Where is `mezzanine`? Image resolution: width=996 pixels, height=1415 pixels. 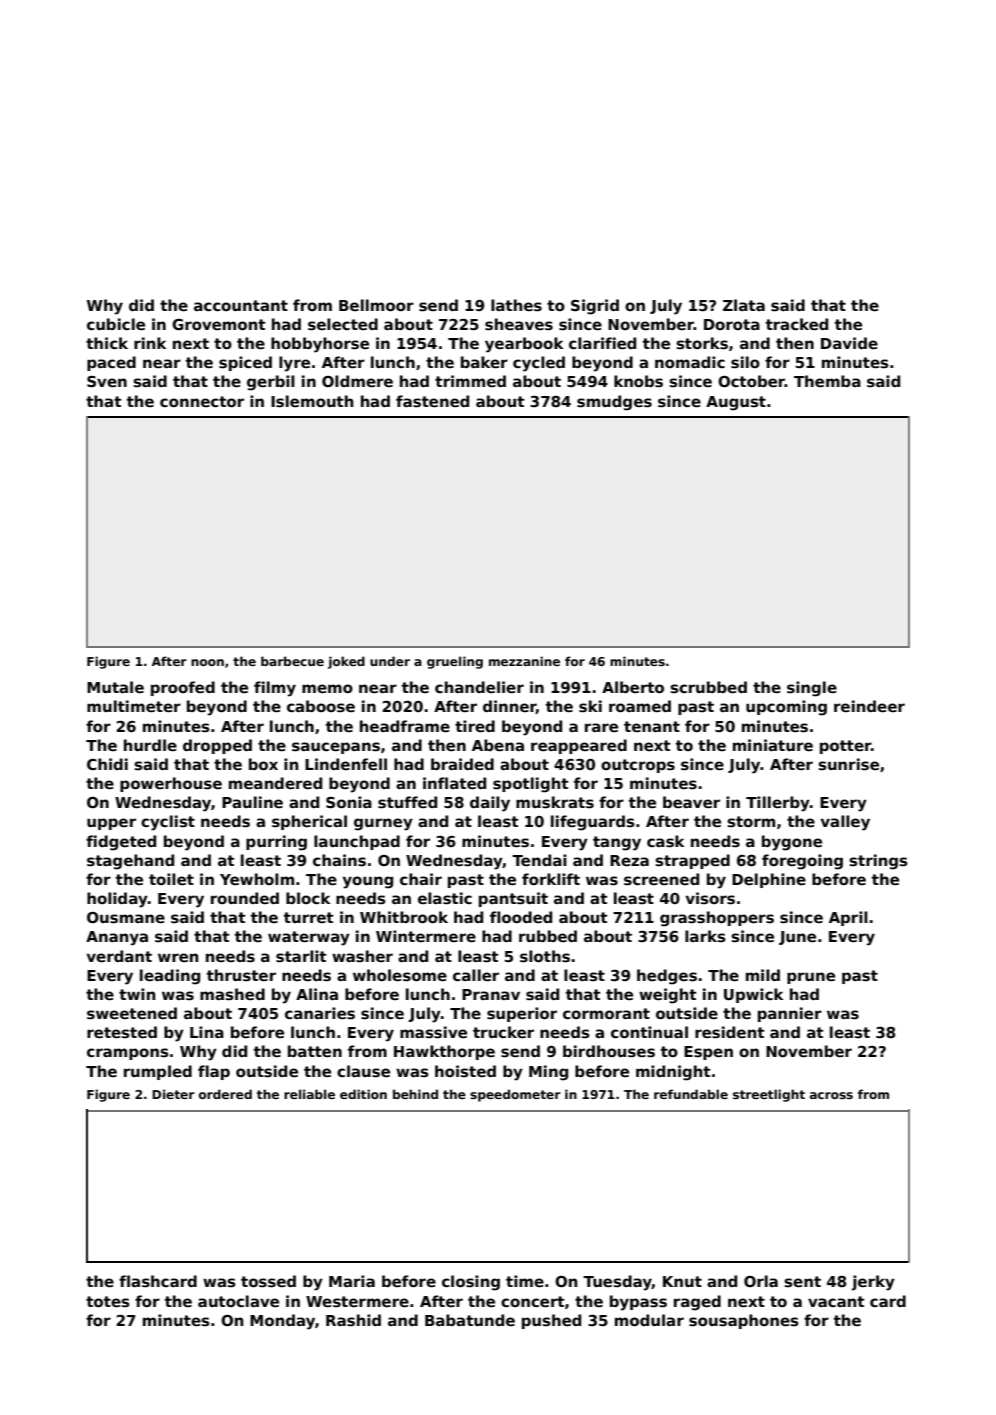
mezzanine is located at coordinates (524, 661).
